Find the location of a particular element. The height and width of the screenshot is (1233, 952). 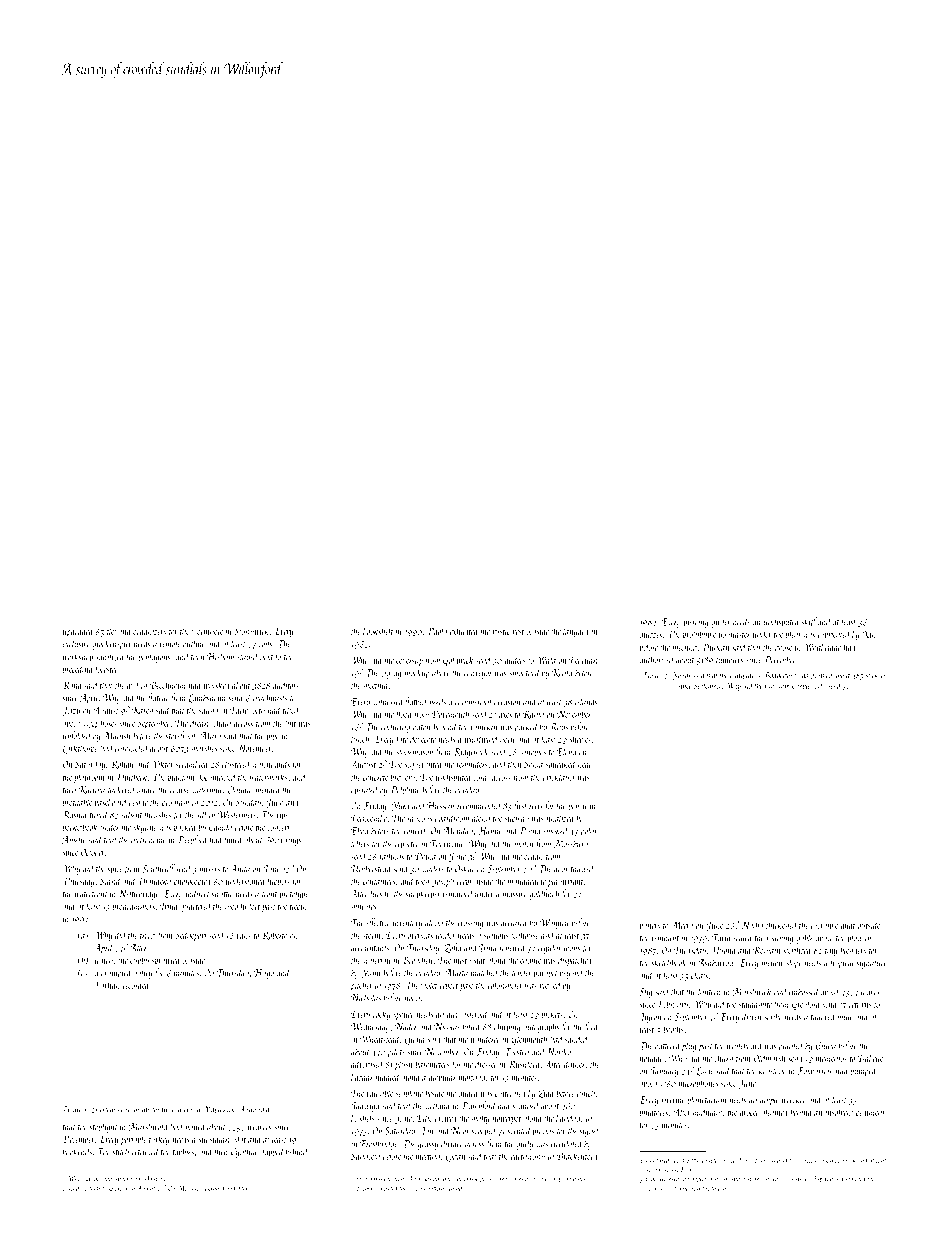

wormhole is located at coordinates (207, 631).
